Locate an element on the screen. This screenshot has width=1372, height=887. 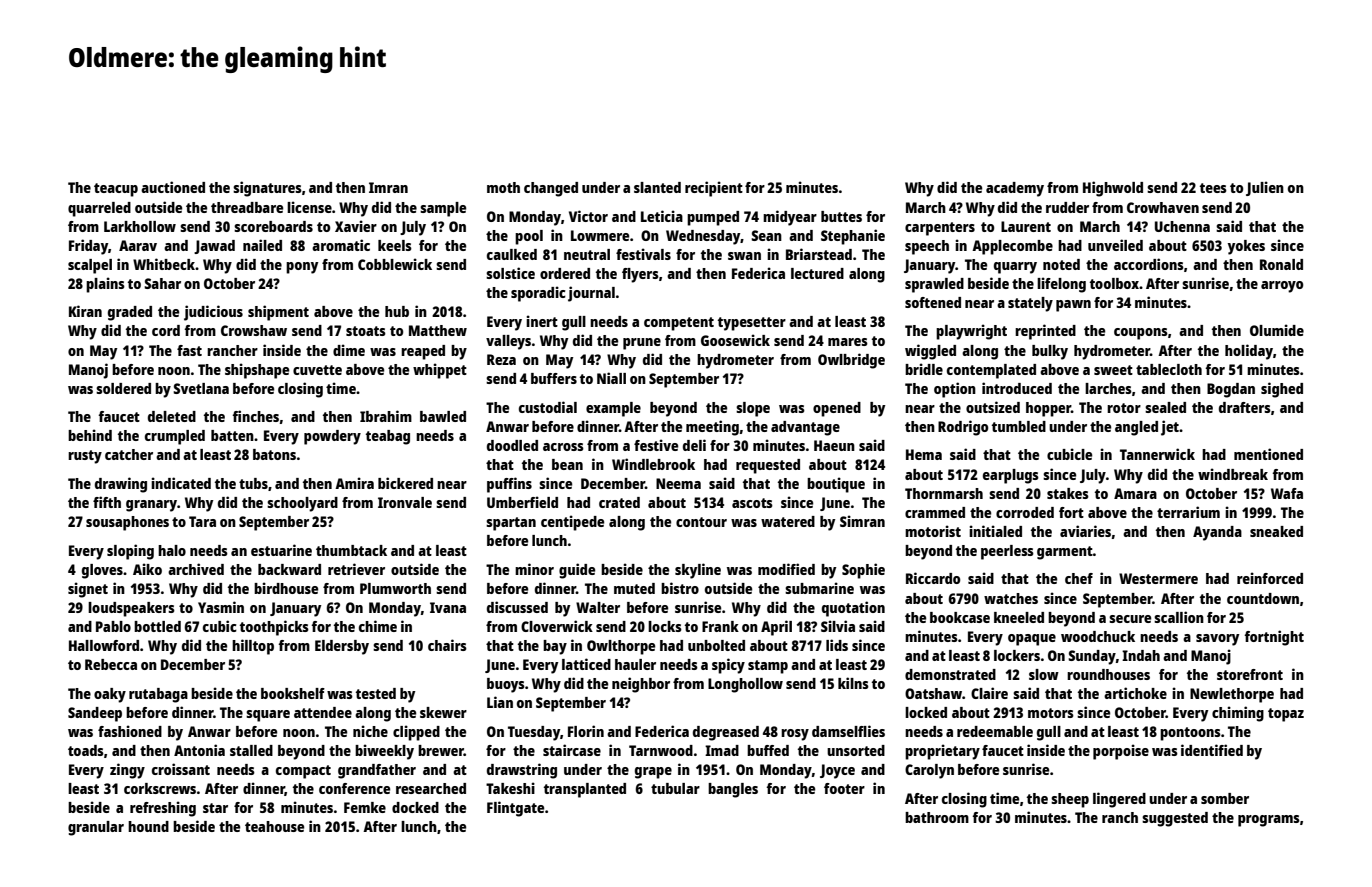
Longhollow is located at coordinates (745, 685).
